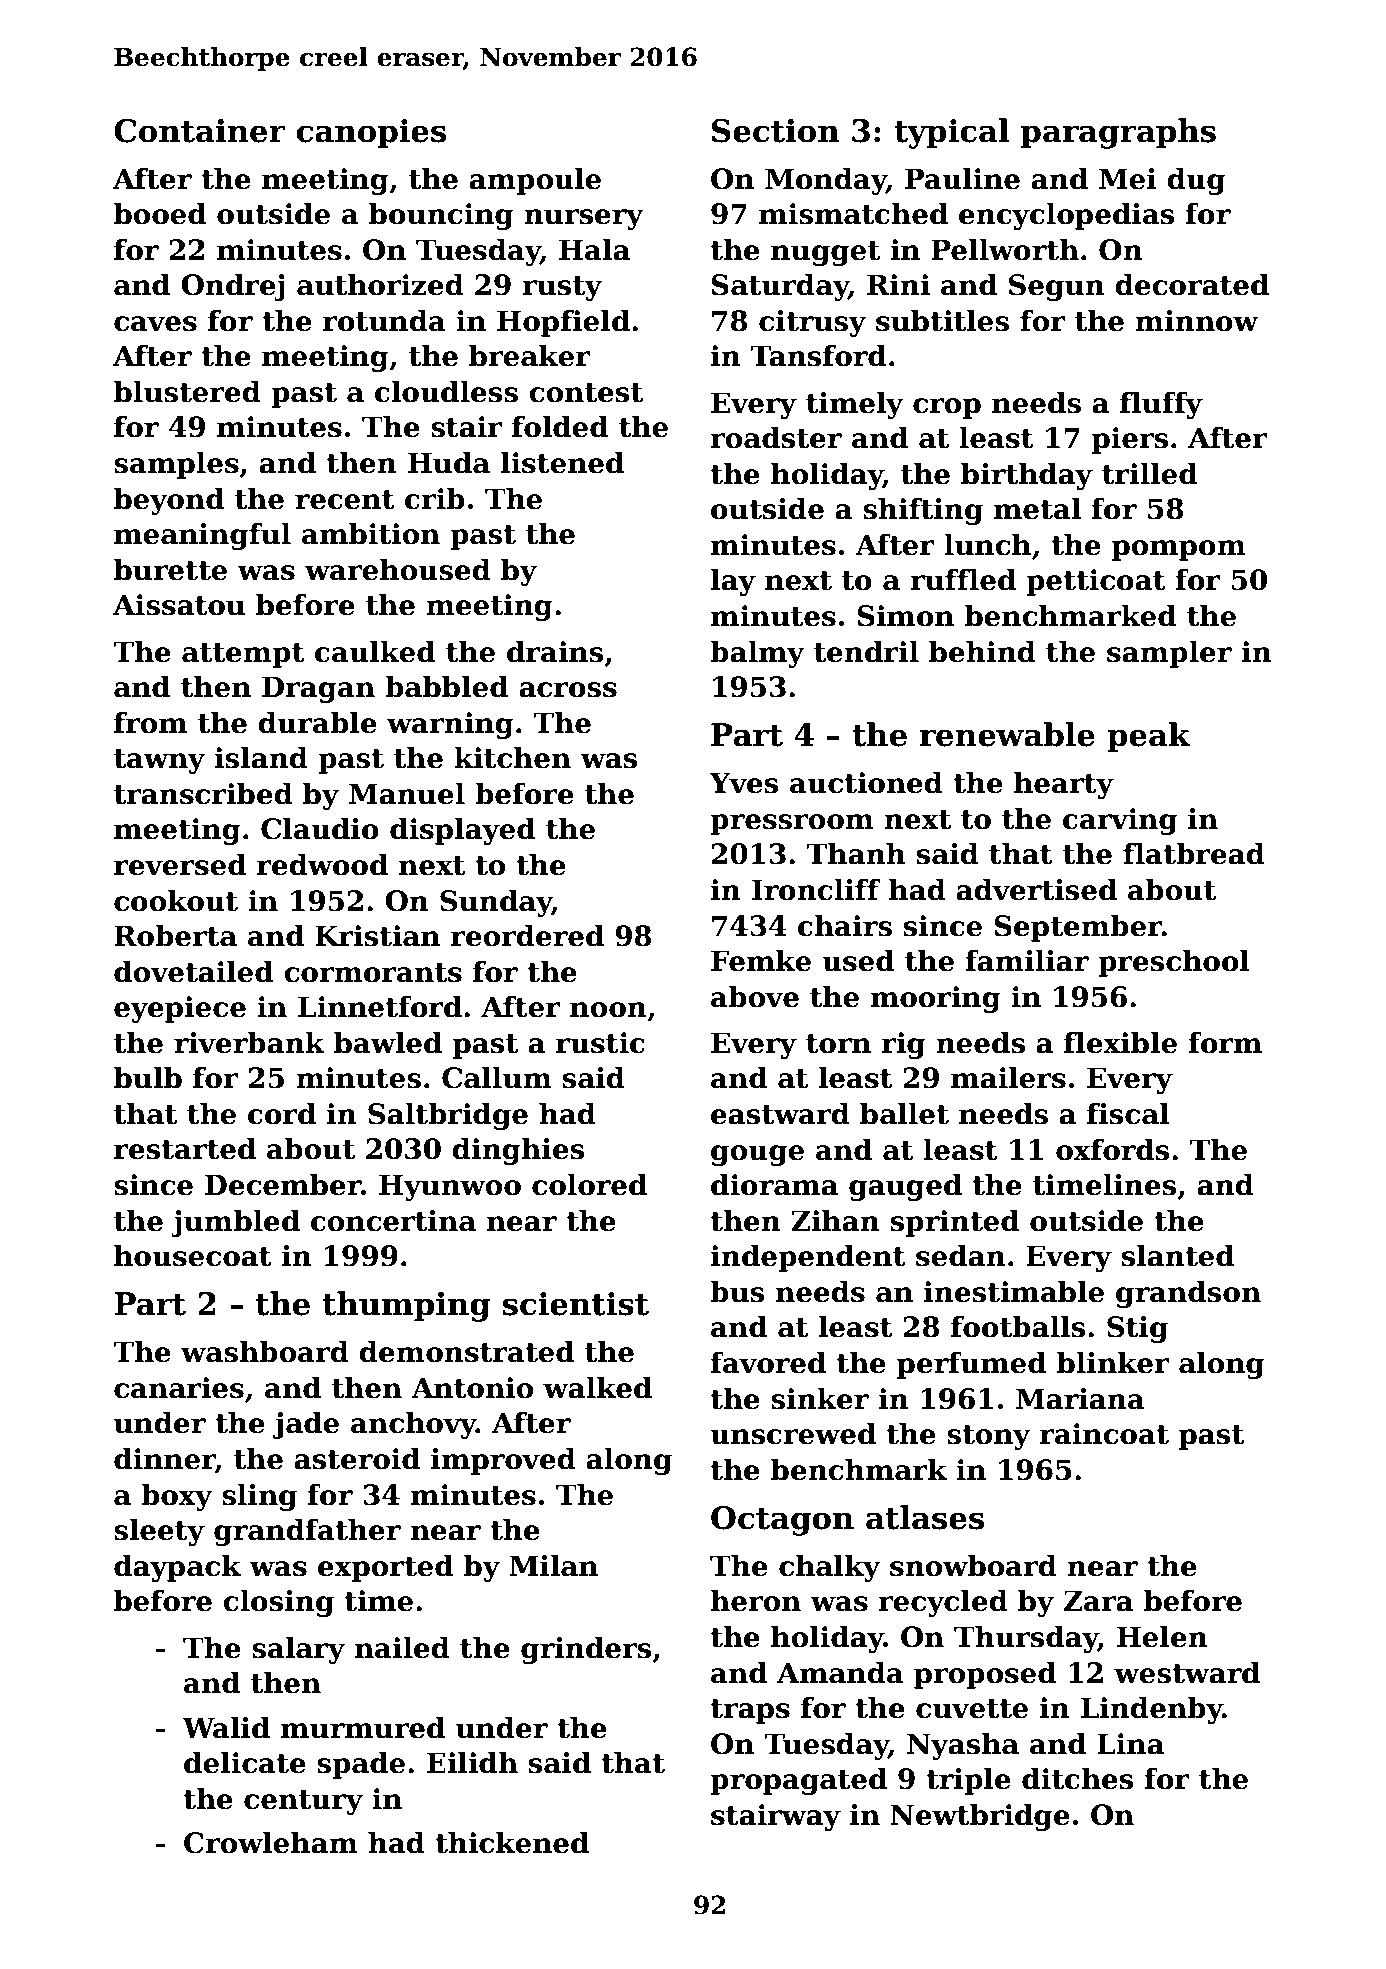  What do you see at coordinates (261, 757) in the screenshot?
I see `island` at bounding box center [261, 757].
